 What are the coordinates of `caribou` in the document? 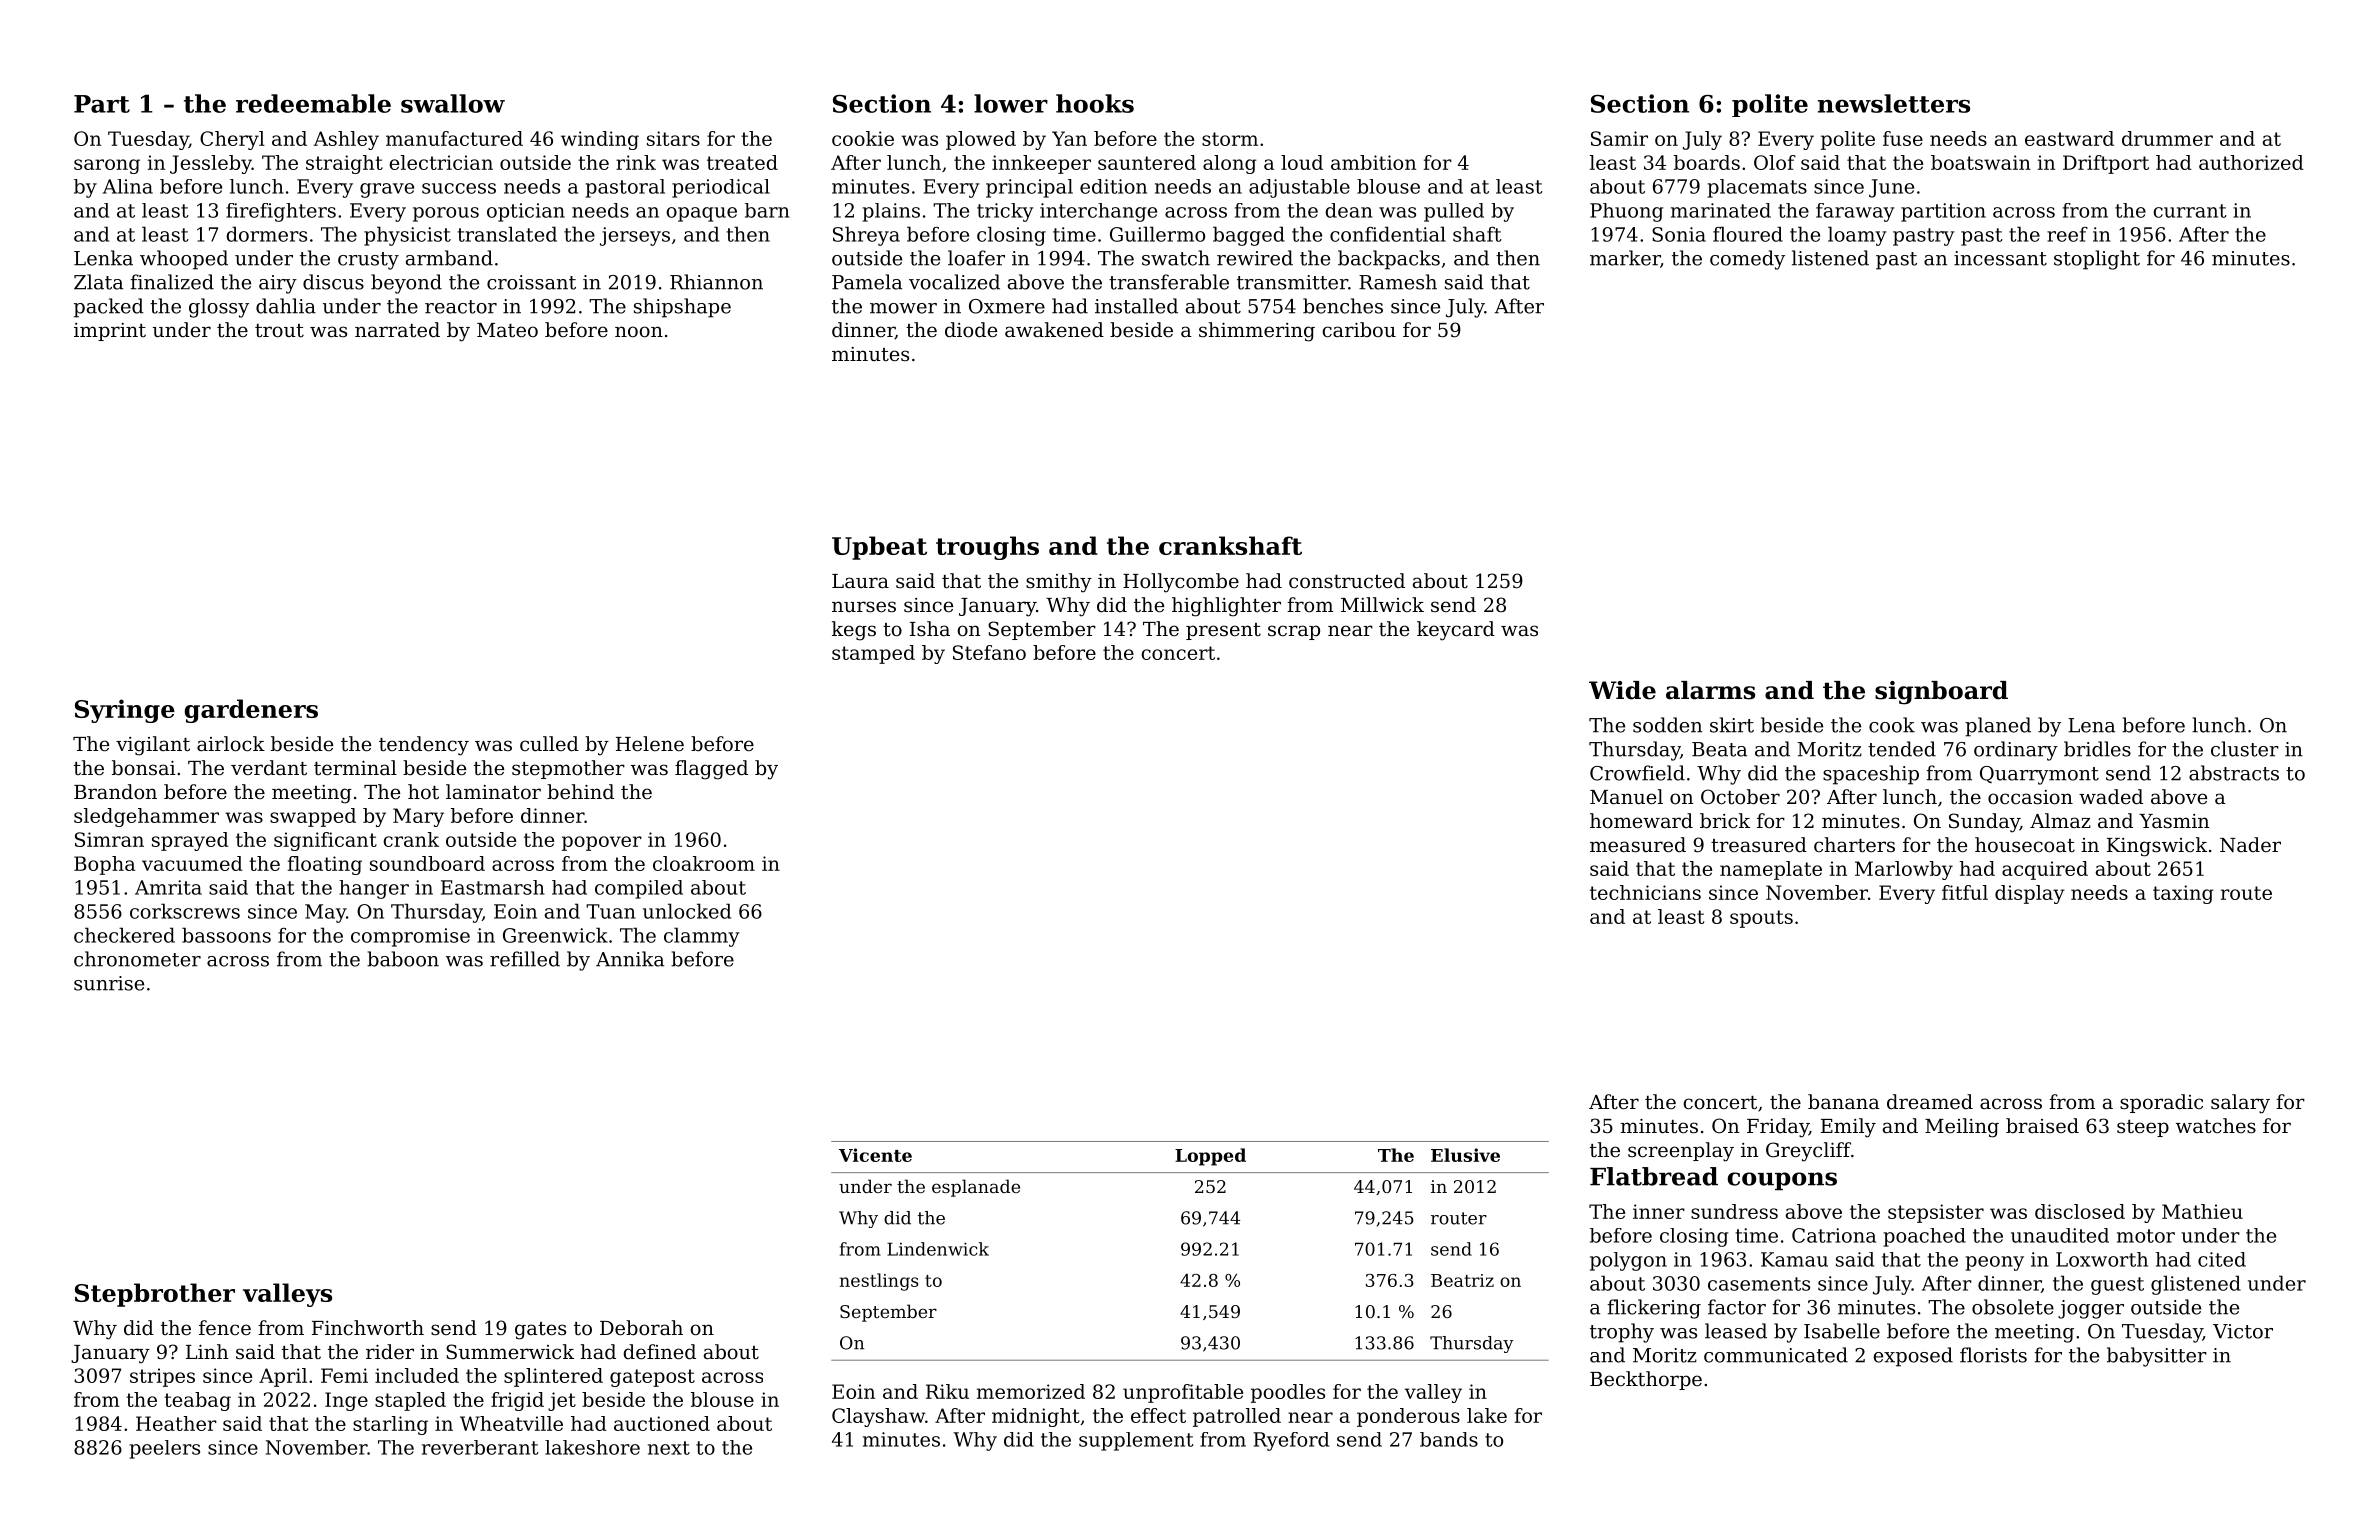 It's located at (1359, 330).
